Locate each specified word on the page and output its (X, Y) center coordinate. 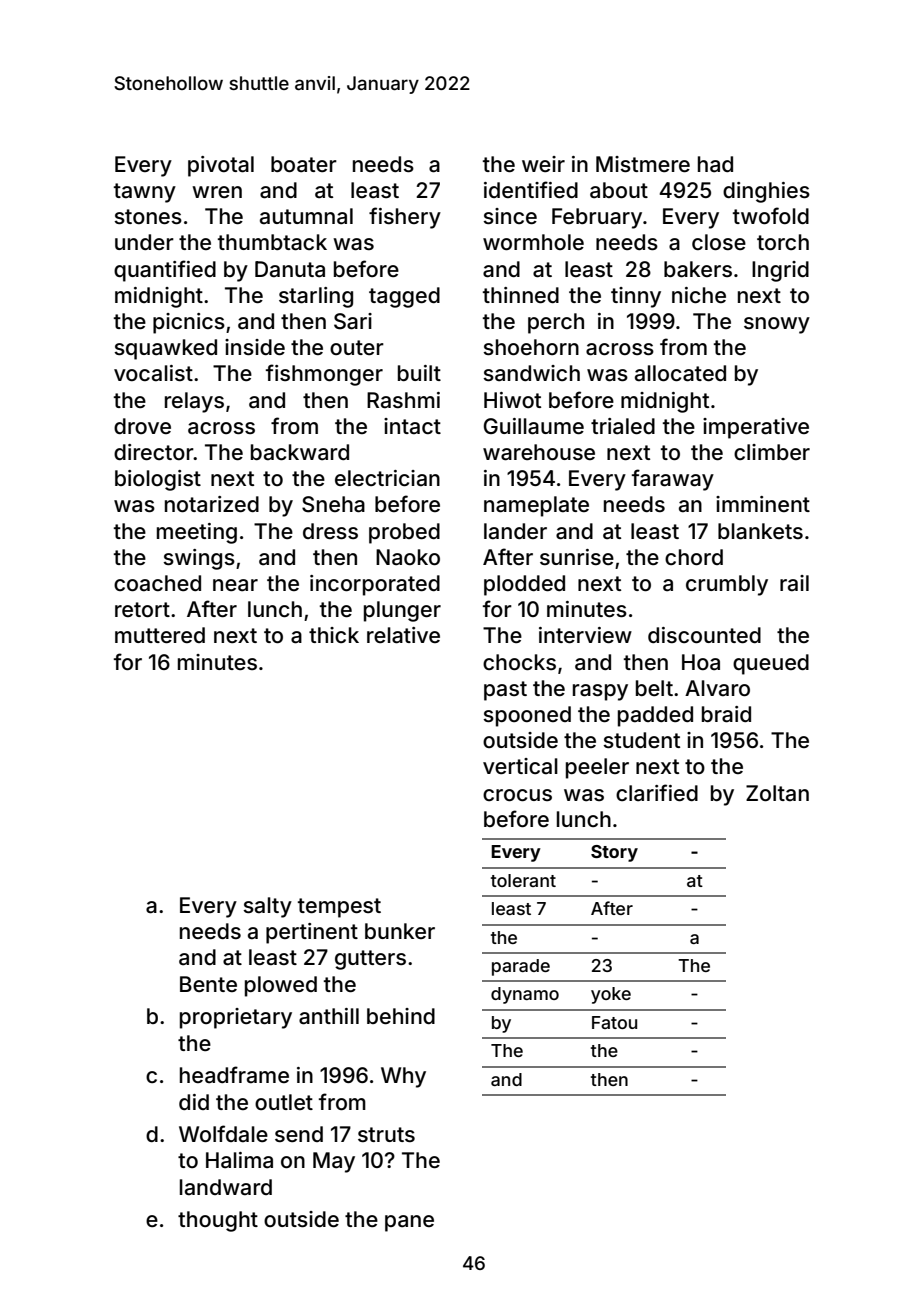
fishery (405, 218)
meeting (197, 533)
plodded (524, 585)
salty (267, 907)
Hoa (701, 662)
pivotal (221, 166)
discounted (704, 635)
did (194, 1102)
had (715, 164)
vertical (520, 766)
